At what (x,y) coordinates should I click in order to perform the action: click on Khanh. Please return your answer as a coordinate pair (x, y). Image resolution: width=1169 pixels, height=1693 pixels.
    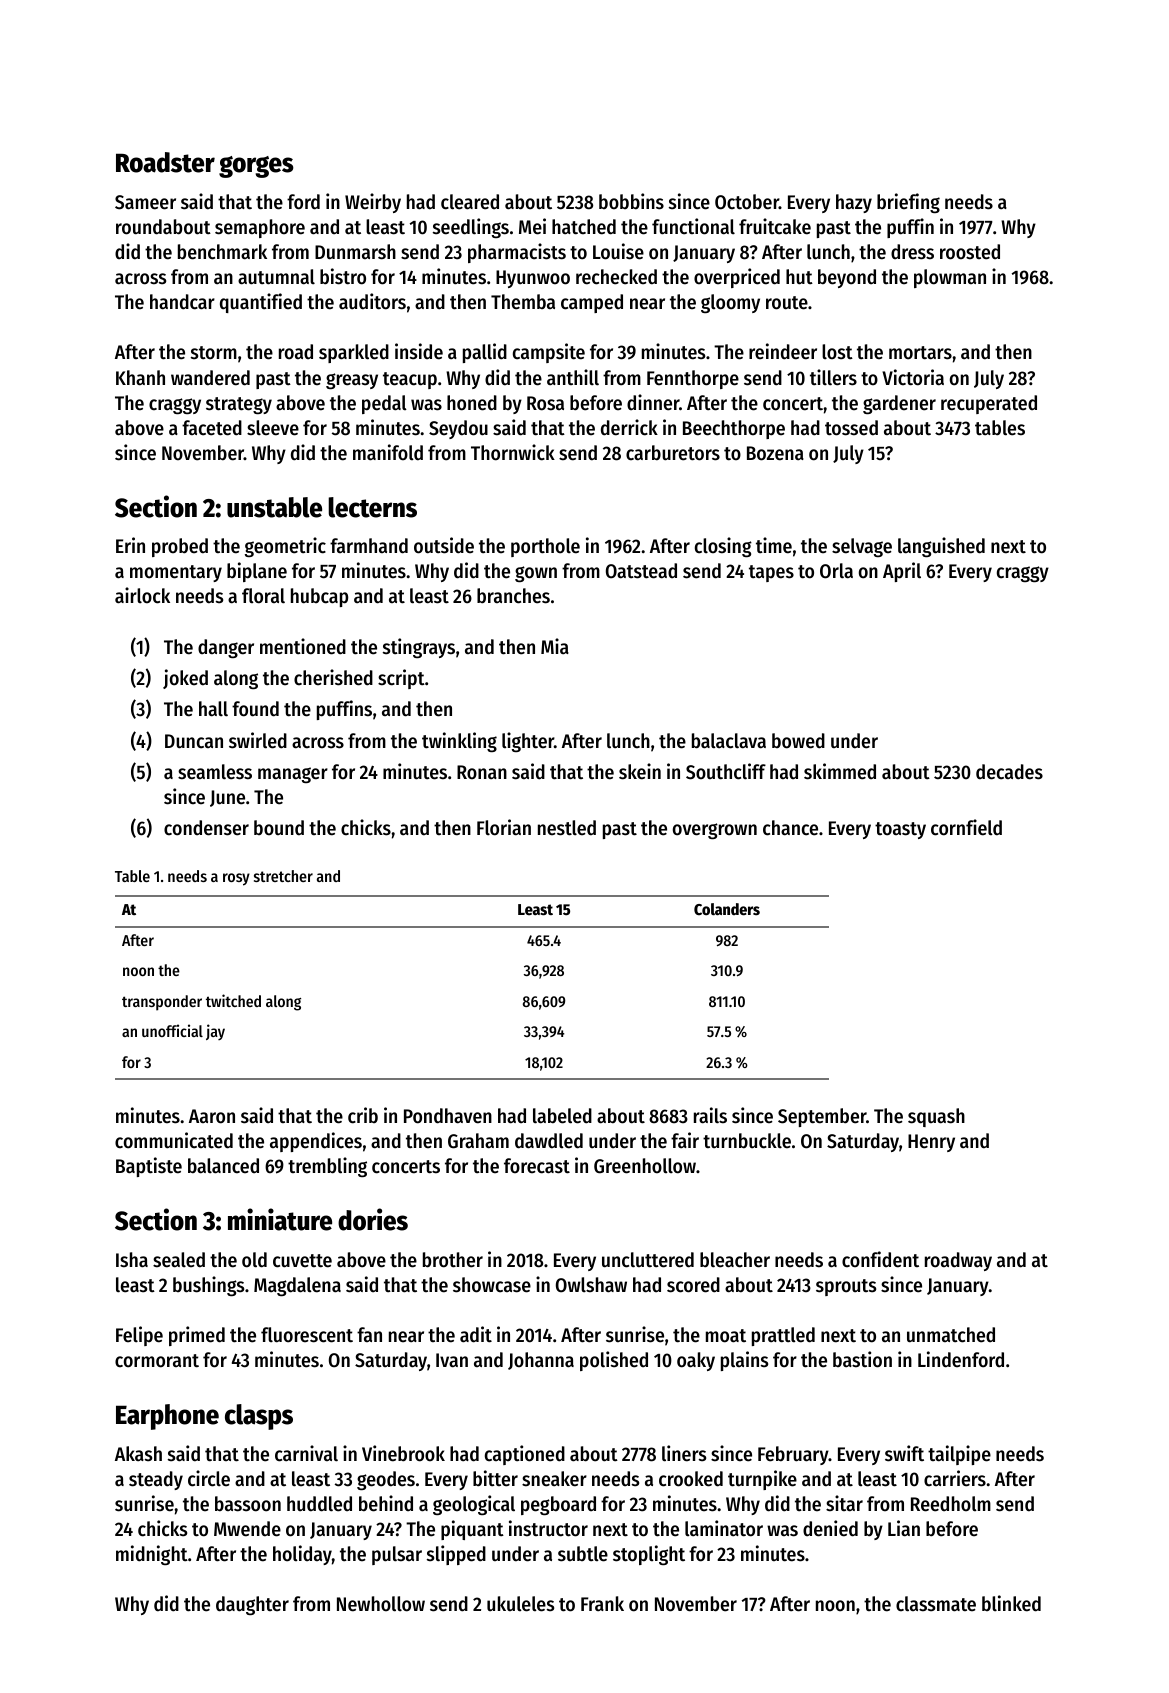
    Looking at the image, I should click on (140, 378).
